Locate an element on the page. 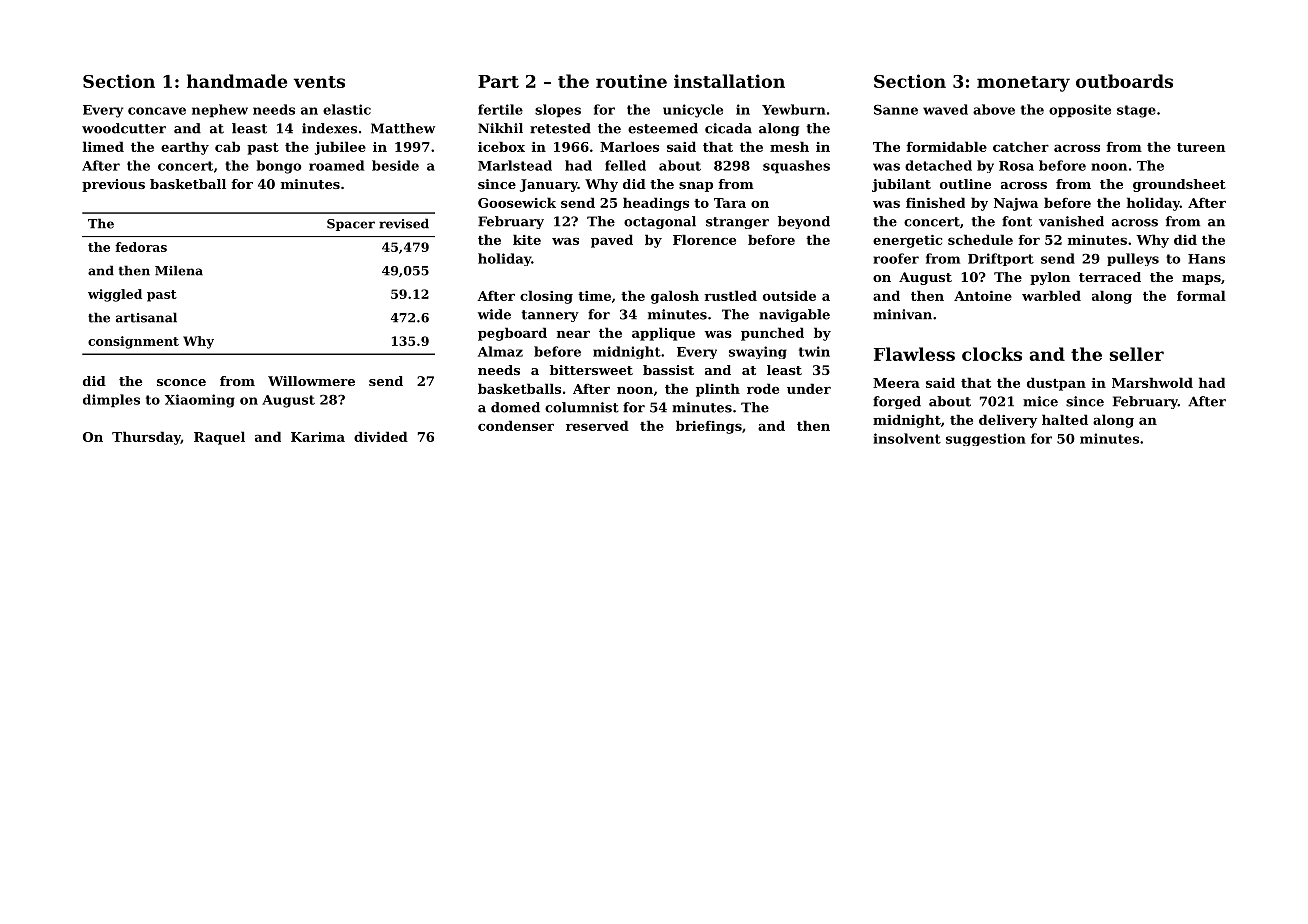 This page has height=924, width=1308. schedule is located at coordinates (980, 239).
